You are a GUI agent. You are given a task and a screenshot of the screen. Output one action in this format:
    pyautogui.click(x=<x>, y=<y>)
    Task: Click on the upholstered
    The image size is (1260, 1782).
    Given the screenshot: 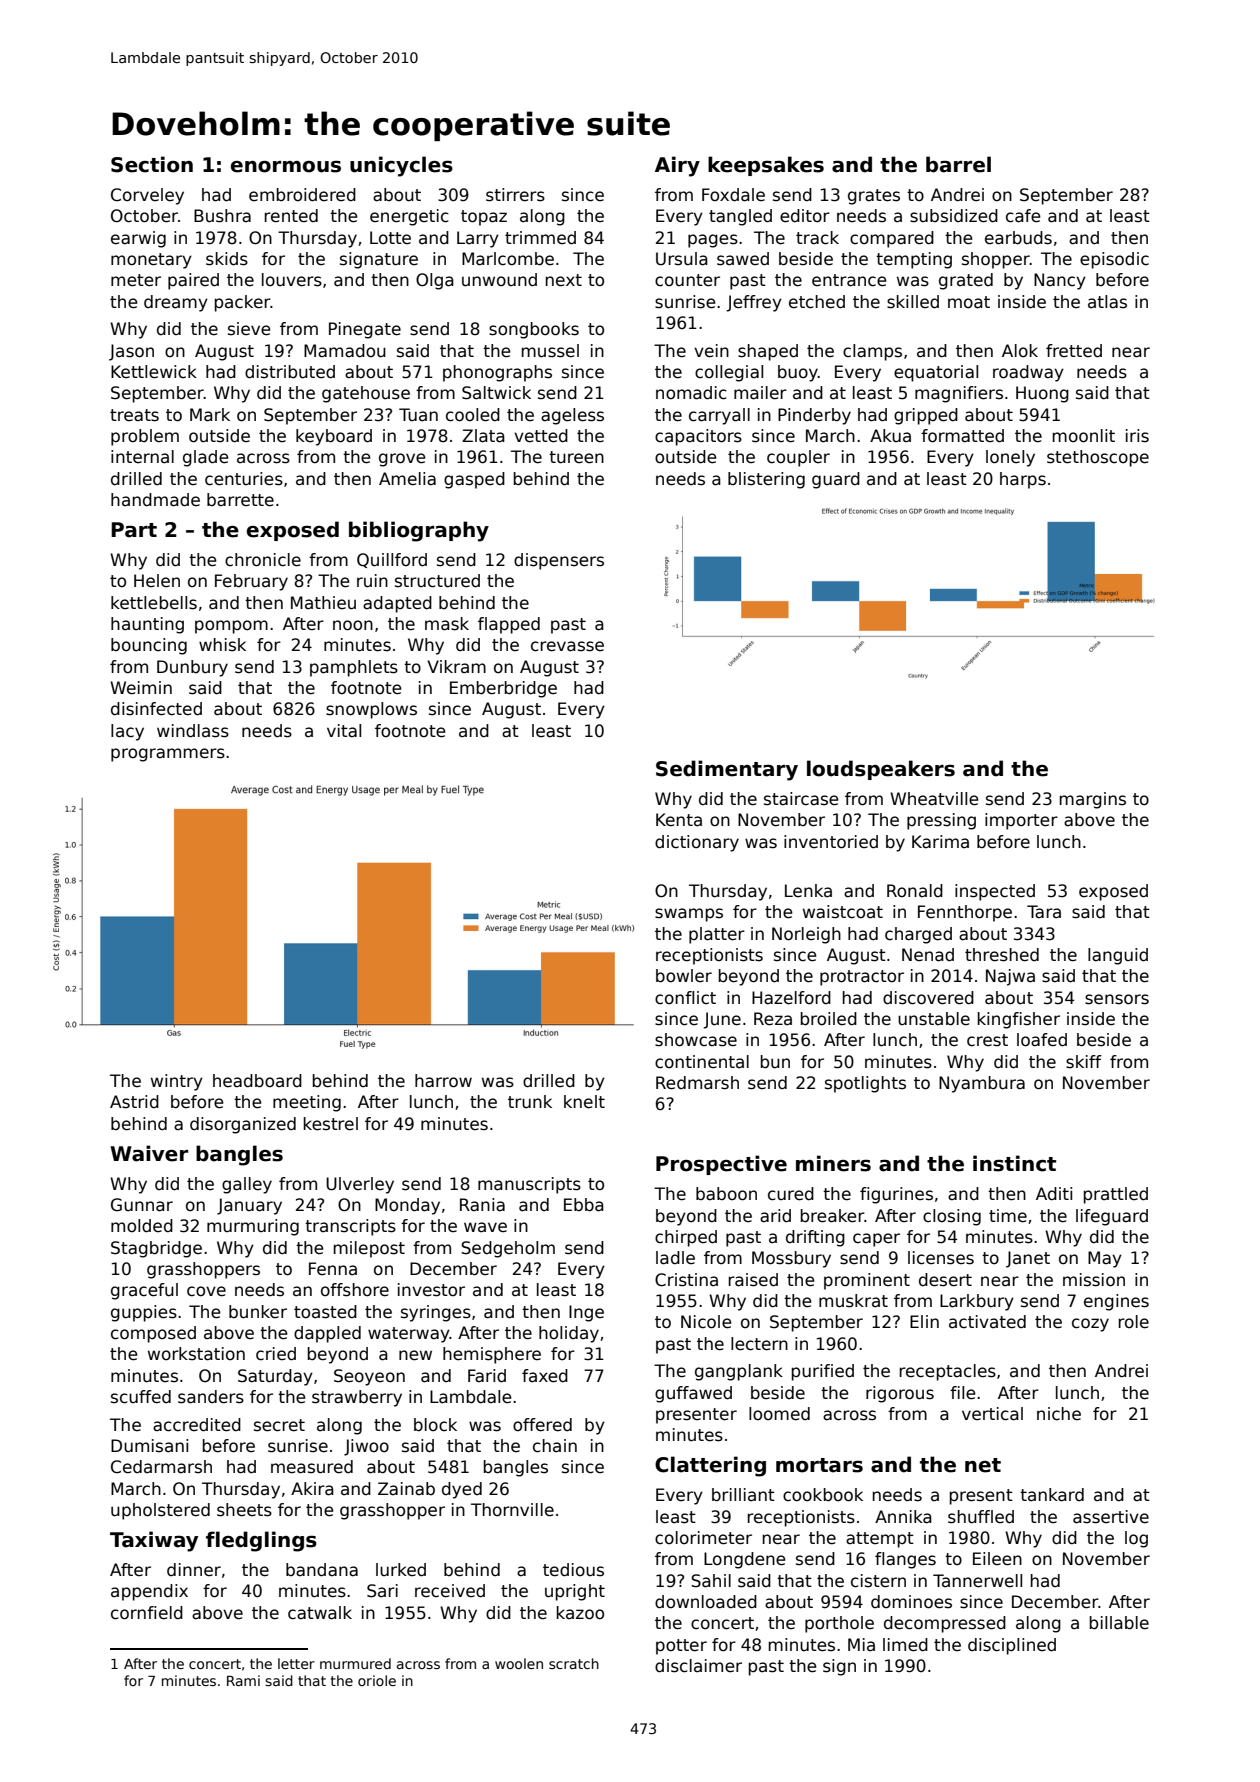 What is the action you would take?
    pyautogui.click(x=160, y=1511)
